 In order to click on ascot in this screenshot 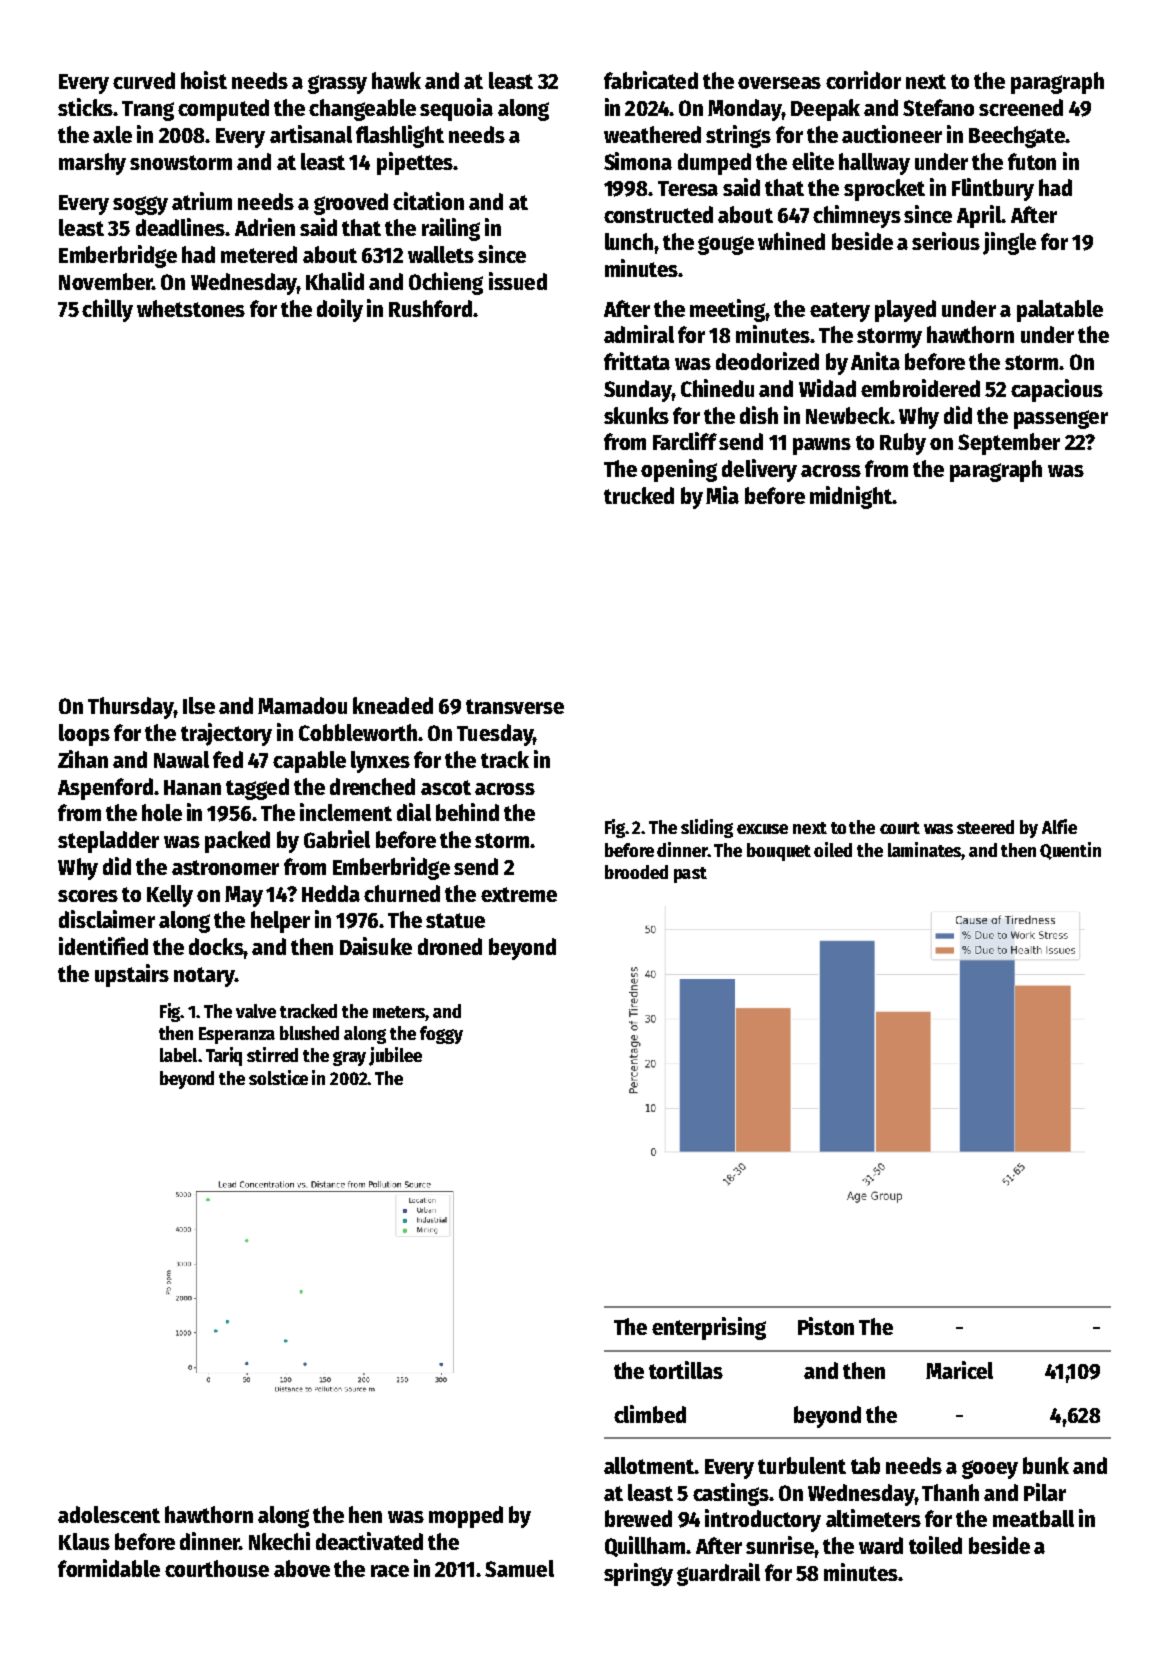, I will do `click(446, 787)`.
